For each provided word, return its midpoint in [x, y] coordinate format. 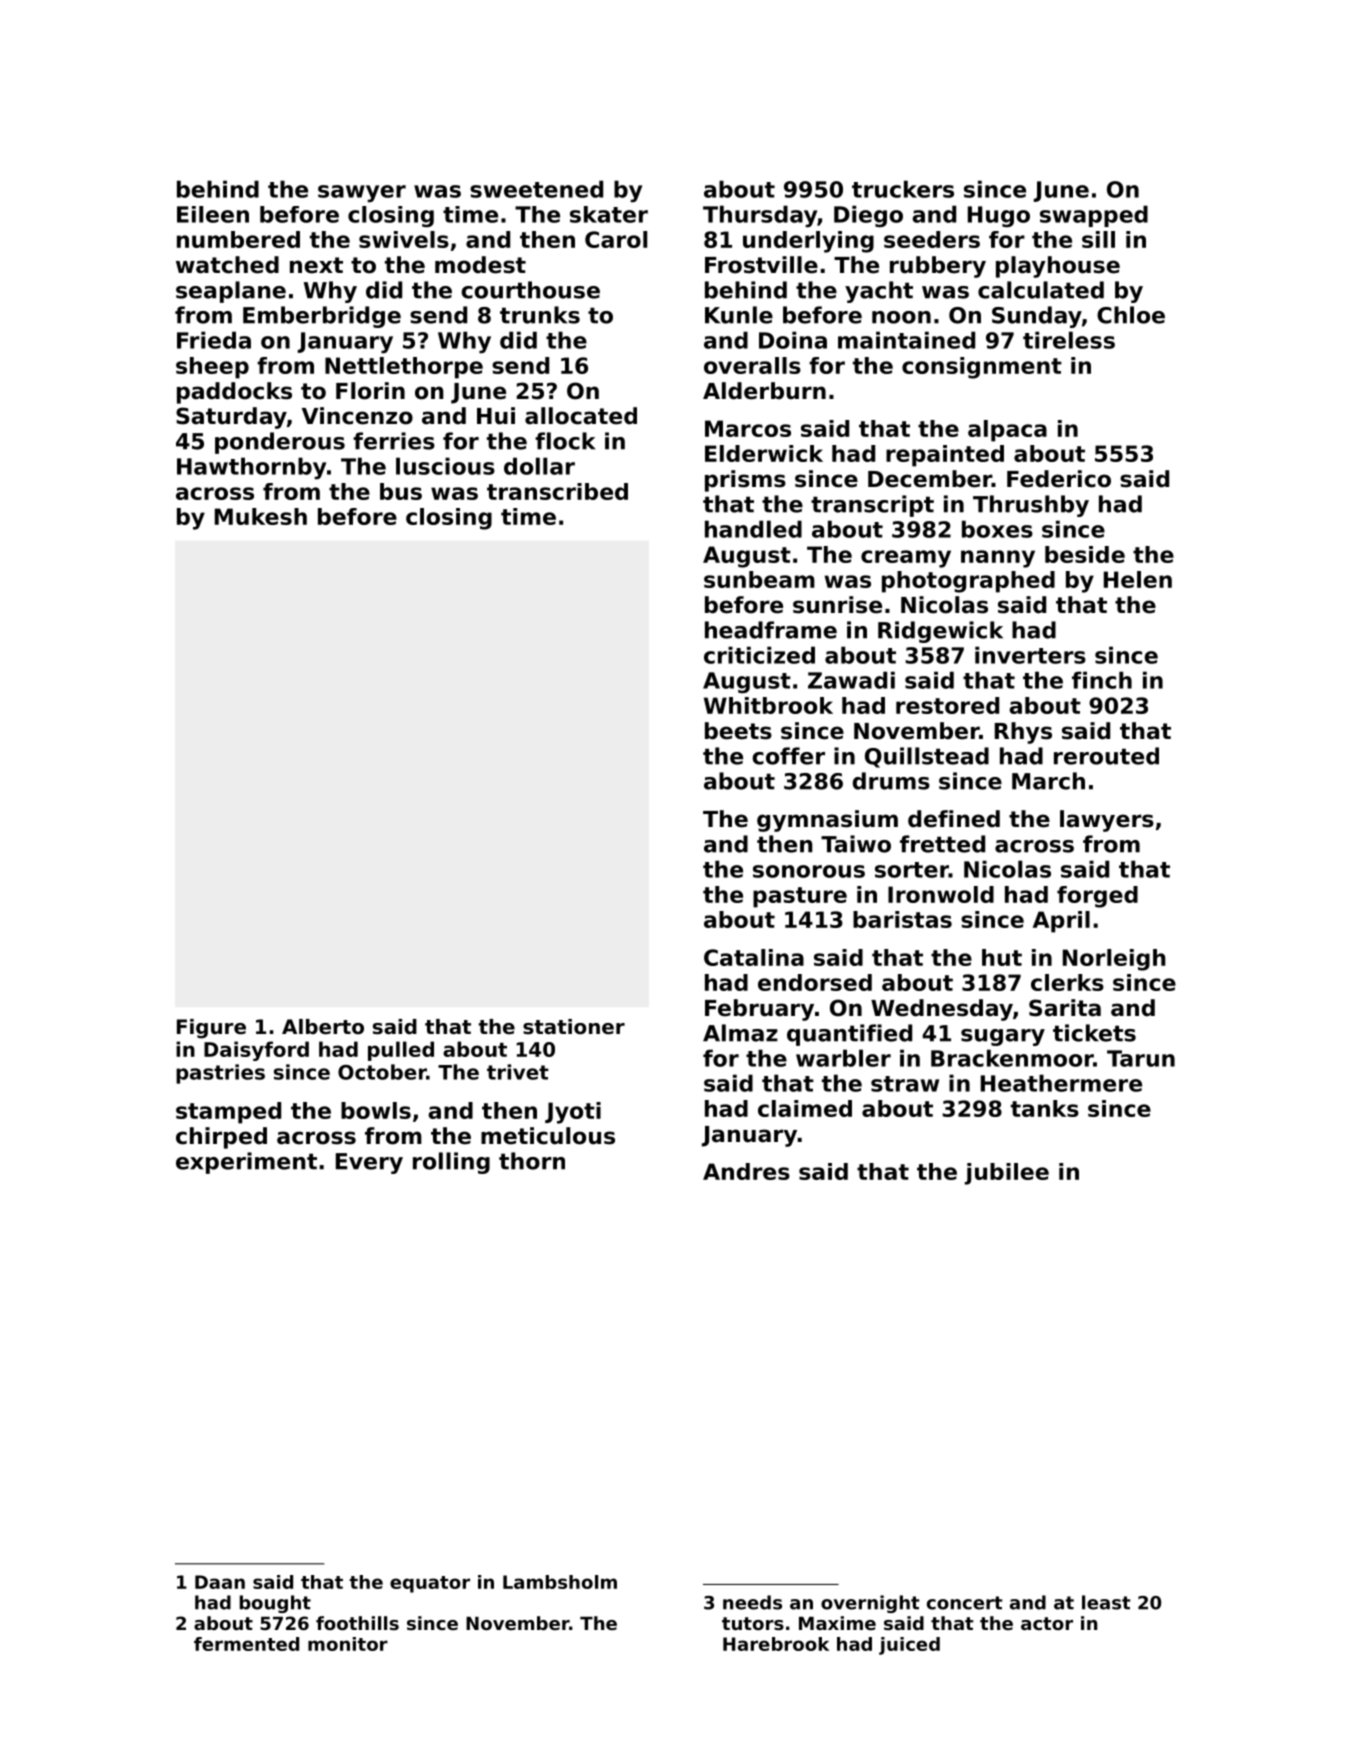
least [1106, 1602]
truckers [903, 189]
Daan [220, 1582]
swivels [404, 239]
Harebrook [776, 1644]
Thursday [760, 216]
